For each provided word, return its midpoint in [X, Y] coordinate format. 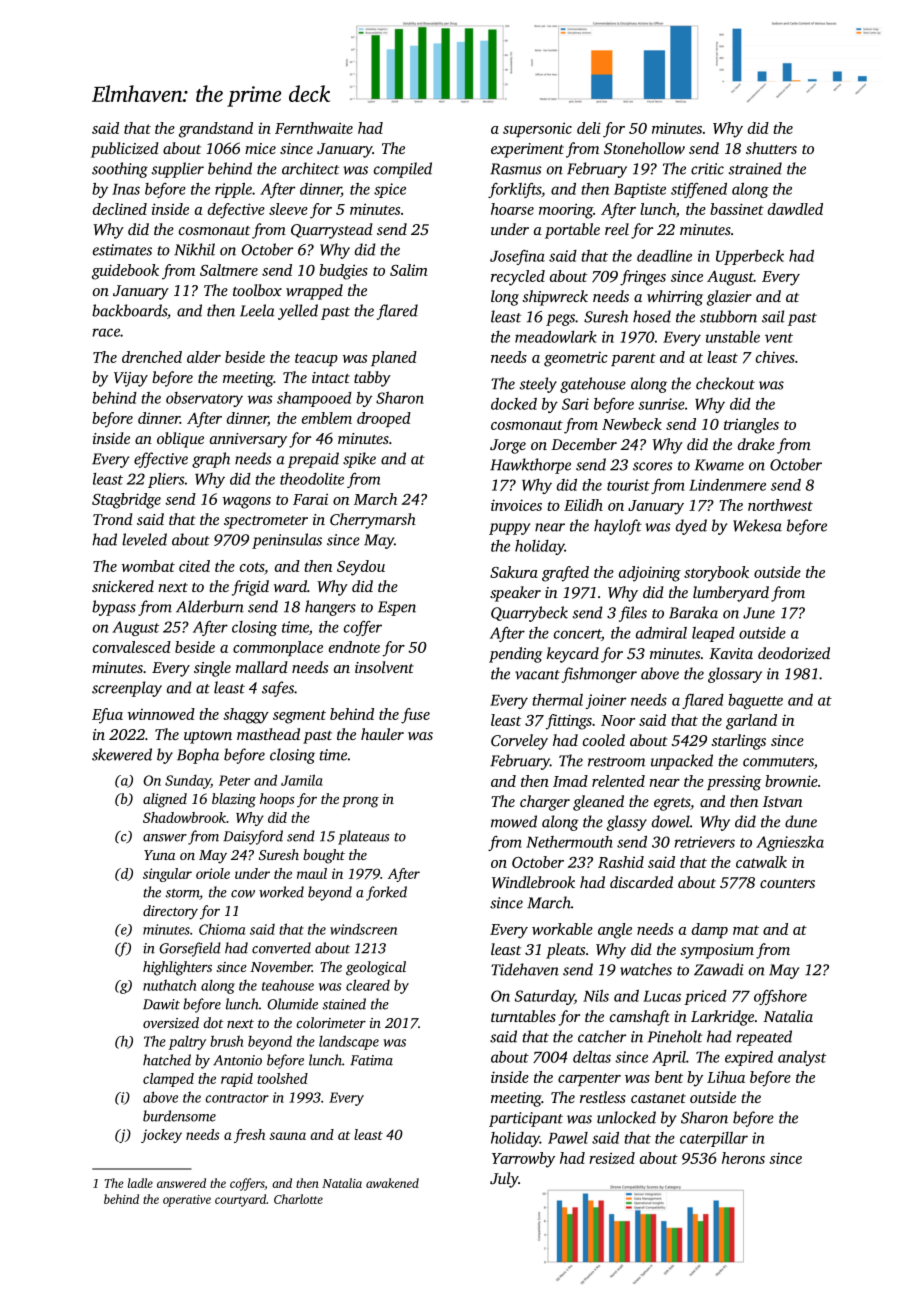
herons [743, 1158]
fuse [415, 716]
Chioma [222, 929]
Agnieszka [790, 843]
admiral [661, 633]
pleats [565, 951]
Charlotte [298, 1199]
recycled [518, 278]
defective [236, 211]
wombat [148, 566]
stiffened [699, 190]
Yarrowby [523, 1160]
